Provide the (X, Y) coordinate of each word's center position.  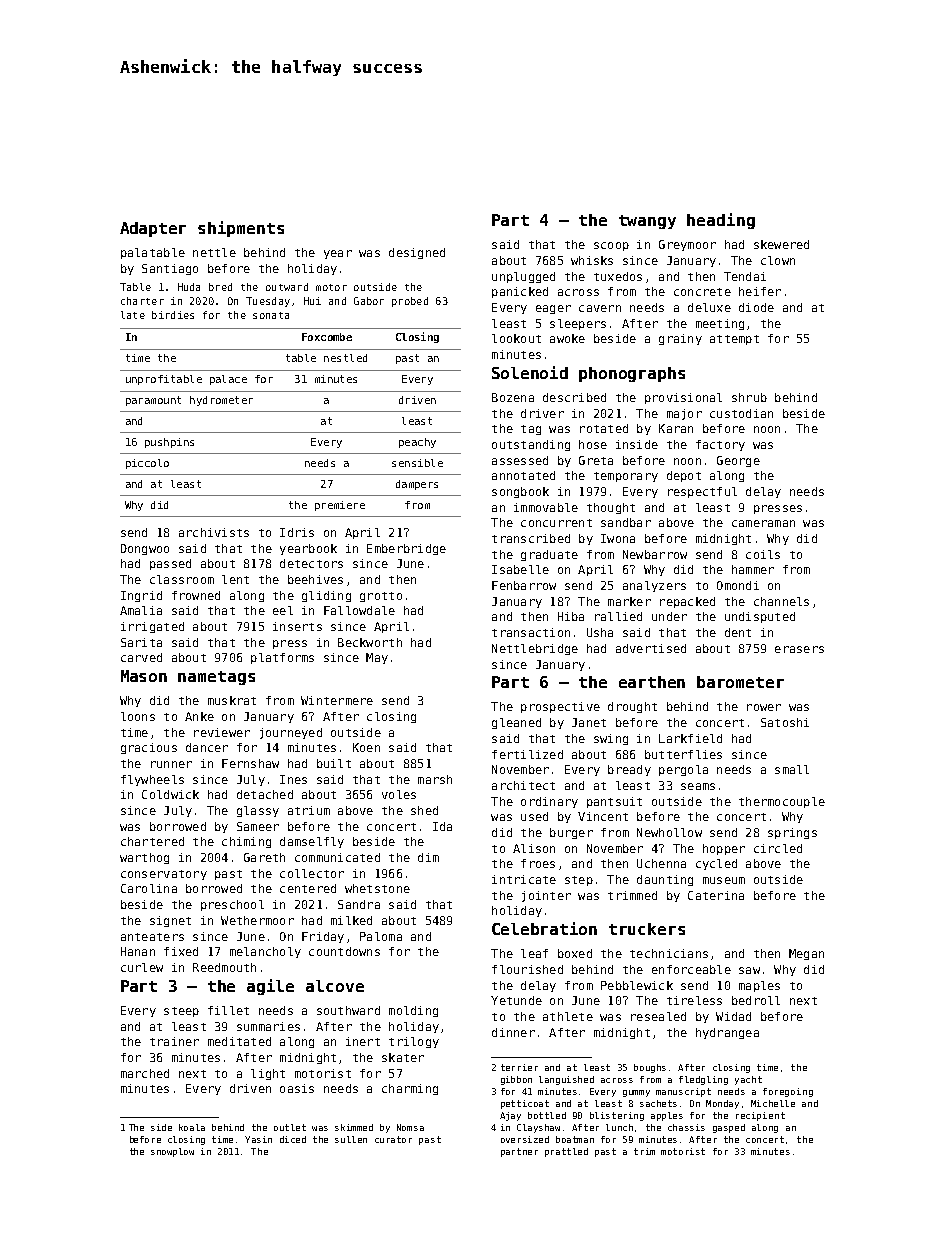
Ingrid (141, 596)
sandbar (626, 522)
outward (287, 287)
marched (145, 1073)
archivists (214, 532)
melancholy (265, 952)
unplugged (523, 277)
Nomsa (410, 1127)
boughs (650, 1068)
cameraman (763, 523)
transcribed (531, 538)
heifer (760, 291)
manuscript (683, 1092)
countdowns (344, 951)
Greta (596, 460)
